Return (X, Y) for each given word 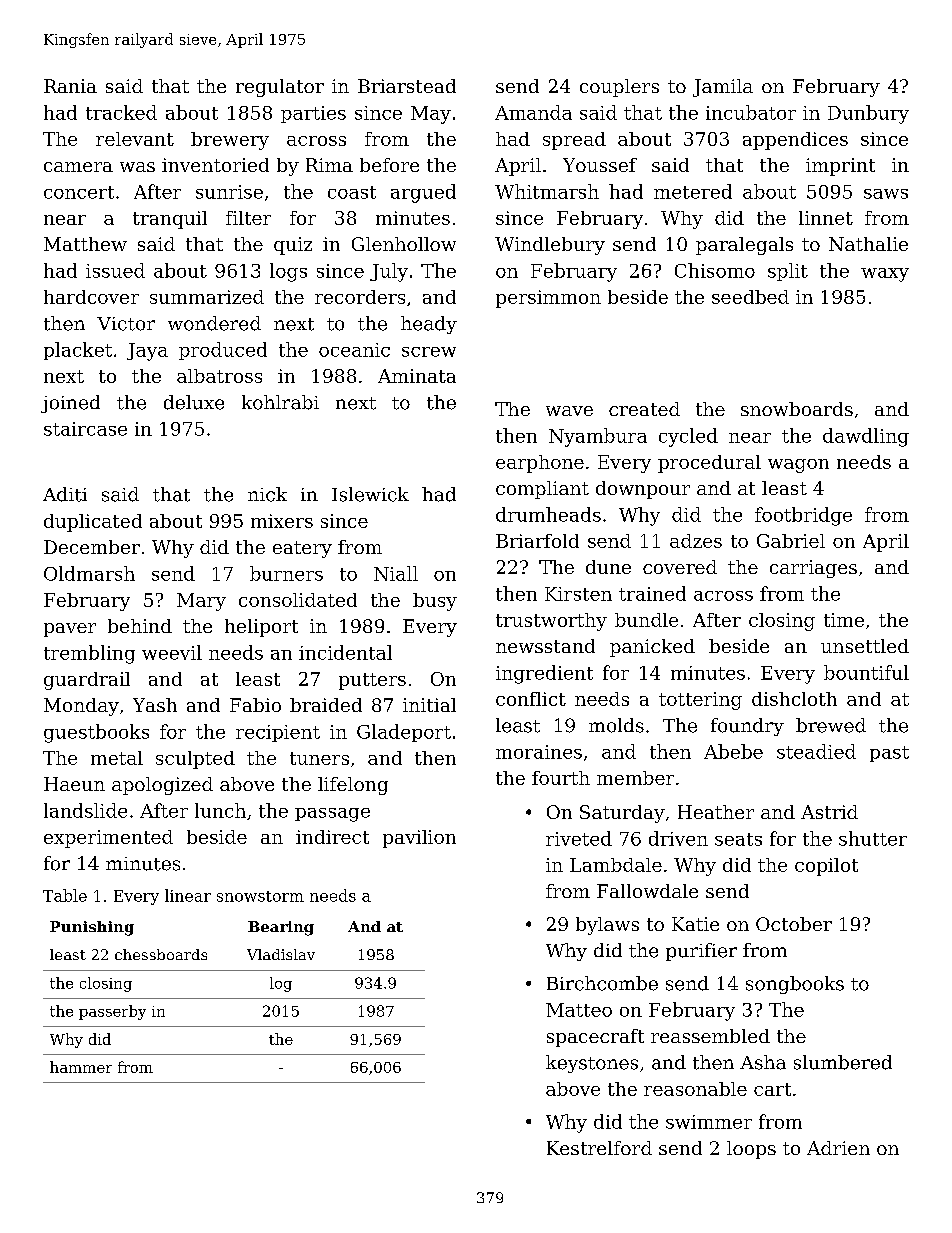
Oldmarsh (89, 573)
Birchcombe (602, 983)
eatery (302, 549)
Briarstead (407, 86)
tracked (121, 112)
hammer (81, 1067)
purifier (701, 952)
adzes (696, 541)
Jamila (723, 88)
